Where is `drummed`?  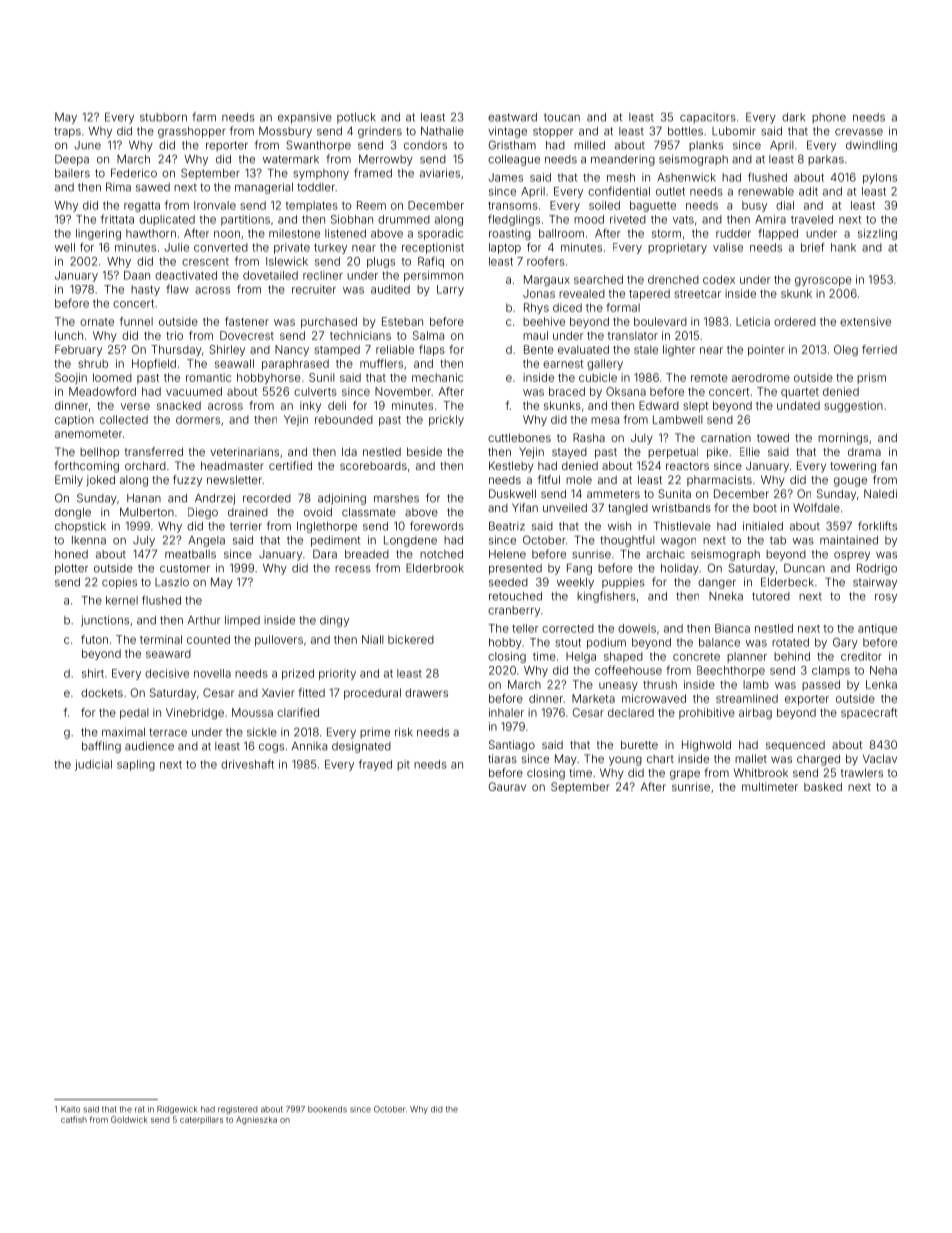 drummed is located at coordinates (404, 219).
